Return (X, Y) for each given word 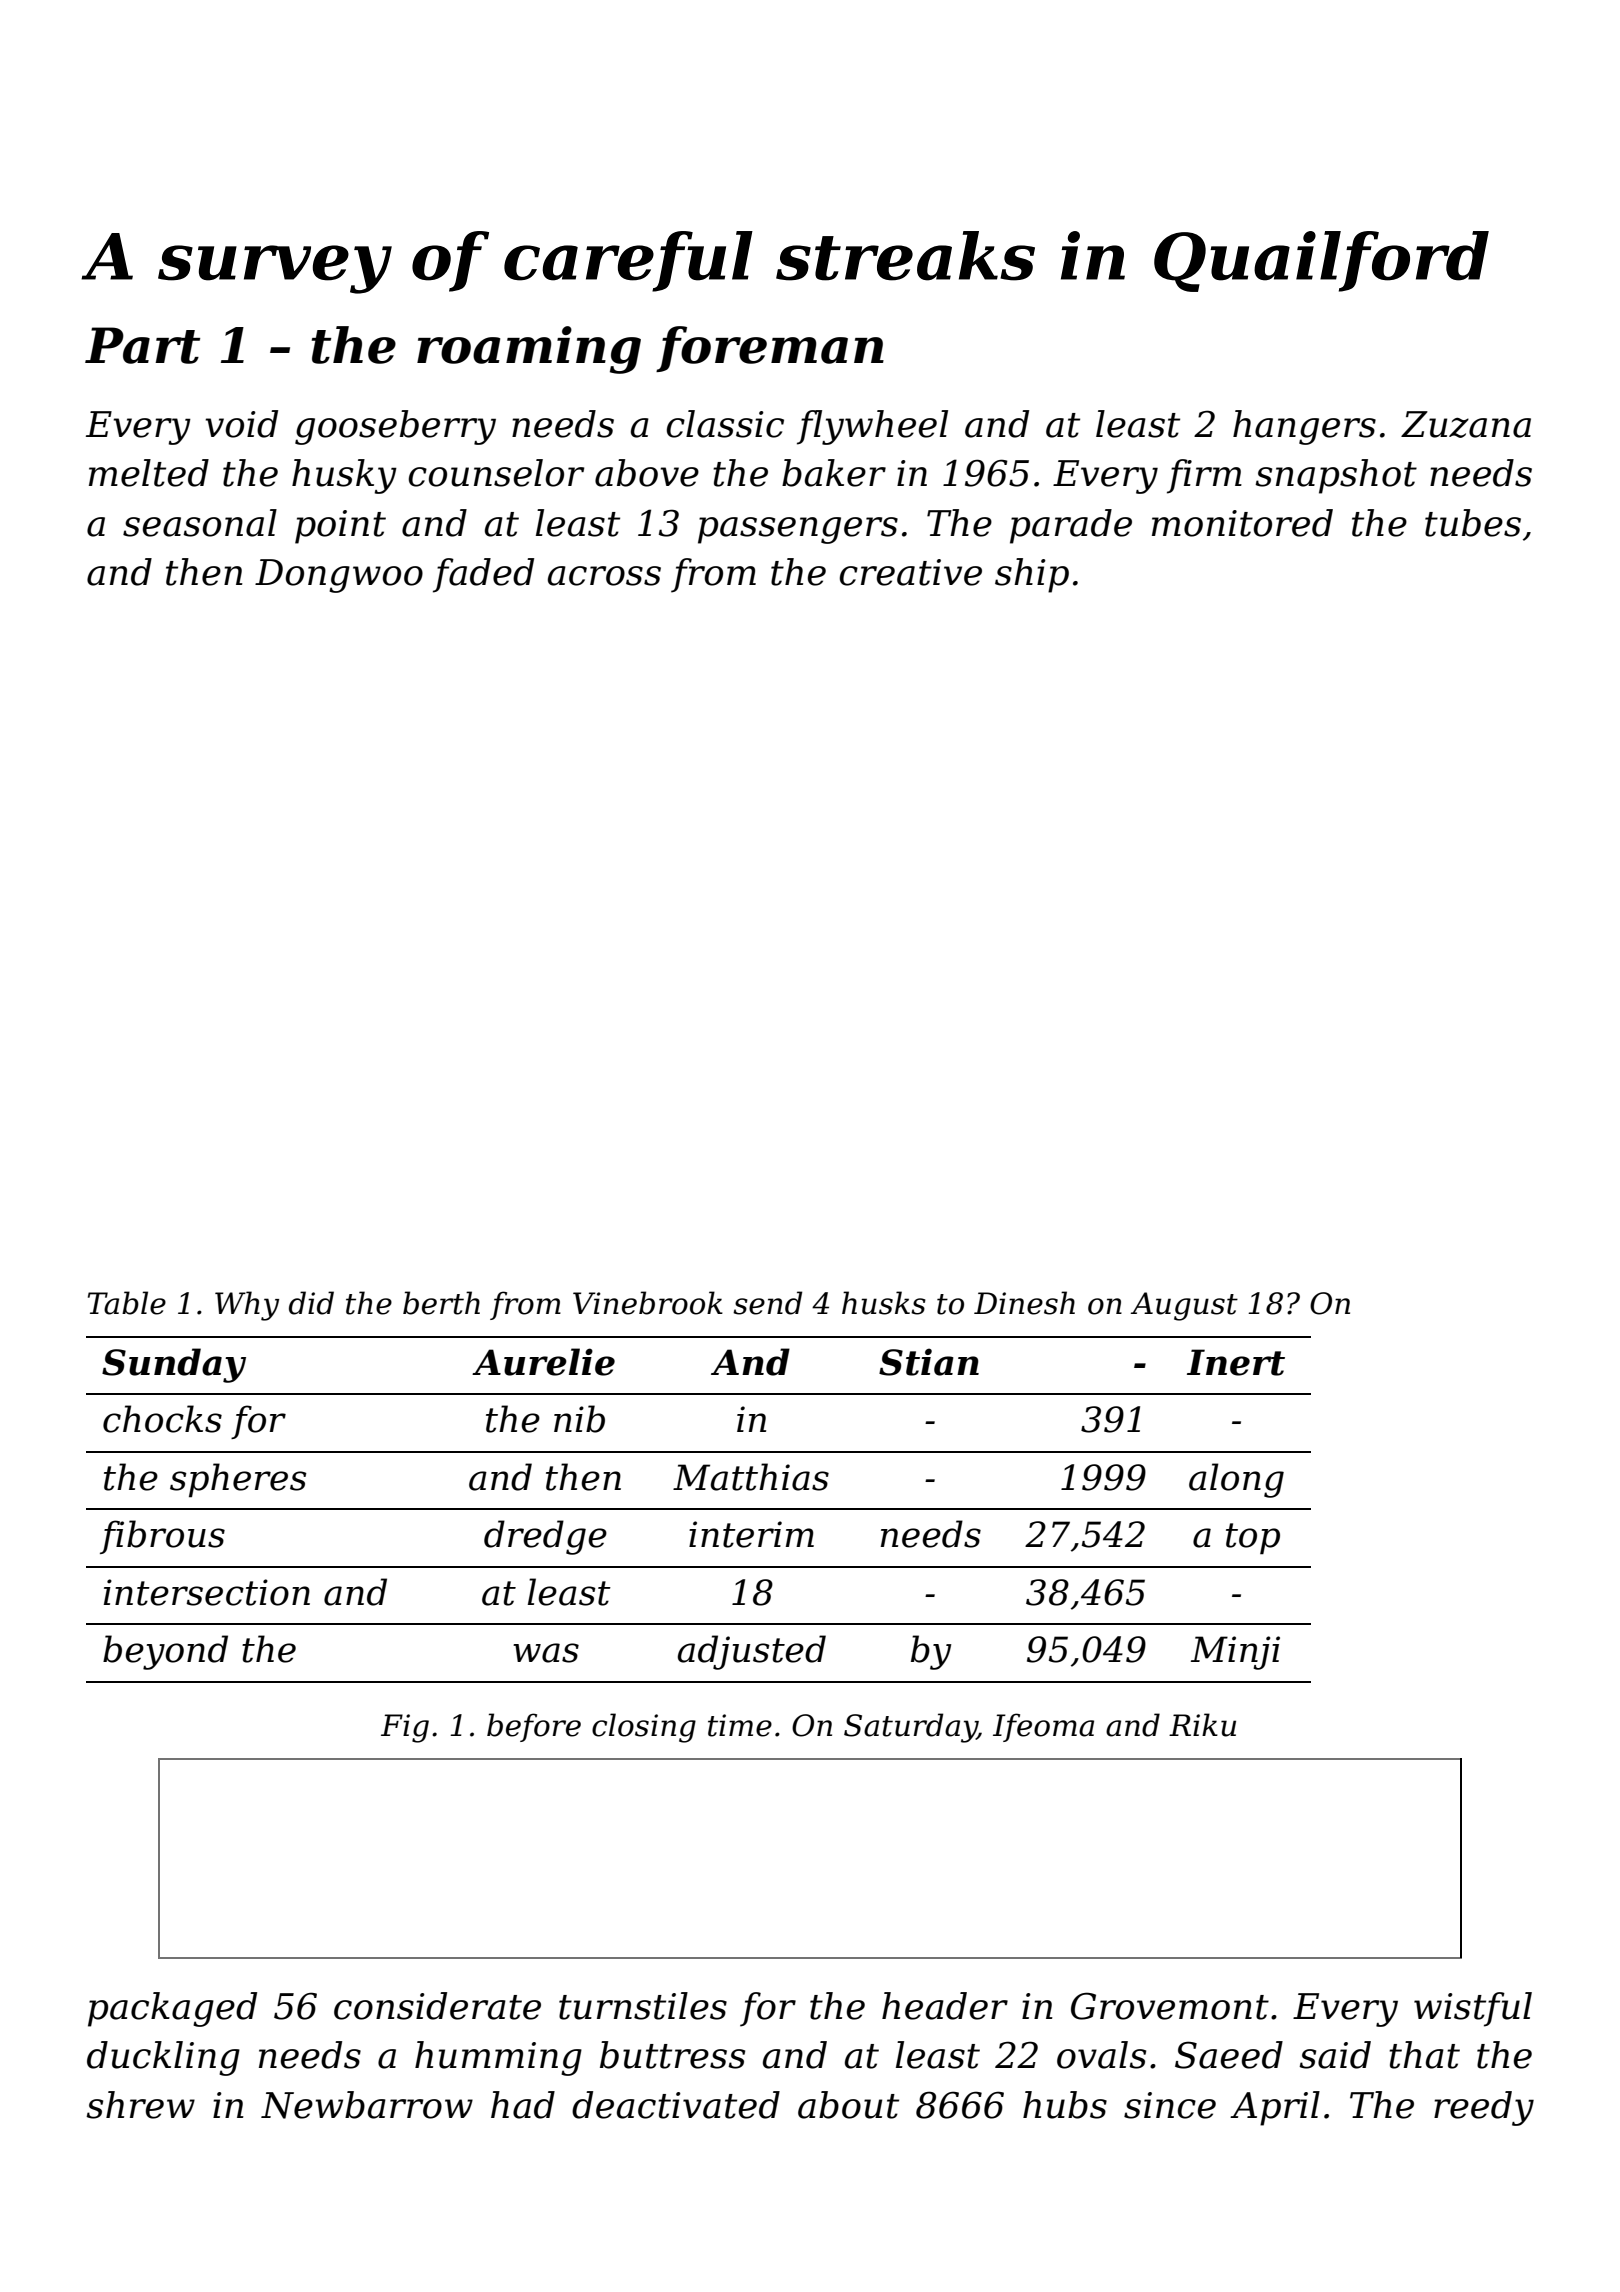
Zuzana (1466, 424)
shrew (140, 2105)
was (546, 1653)
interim (751, 1534)
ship (1032, 575)
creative (911, 572)
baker (834, 473)
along (1236, 1480)
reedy (1484, 2108)
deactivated (676, 2105)
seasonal (200, 523)
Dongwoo (339, 576)
